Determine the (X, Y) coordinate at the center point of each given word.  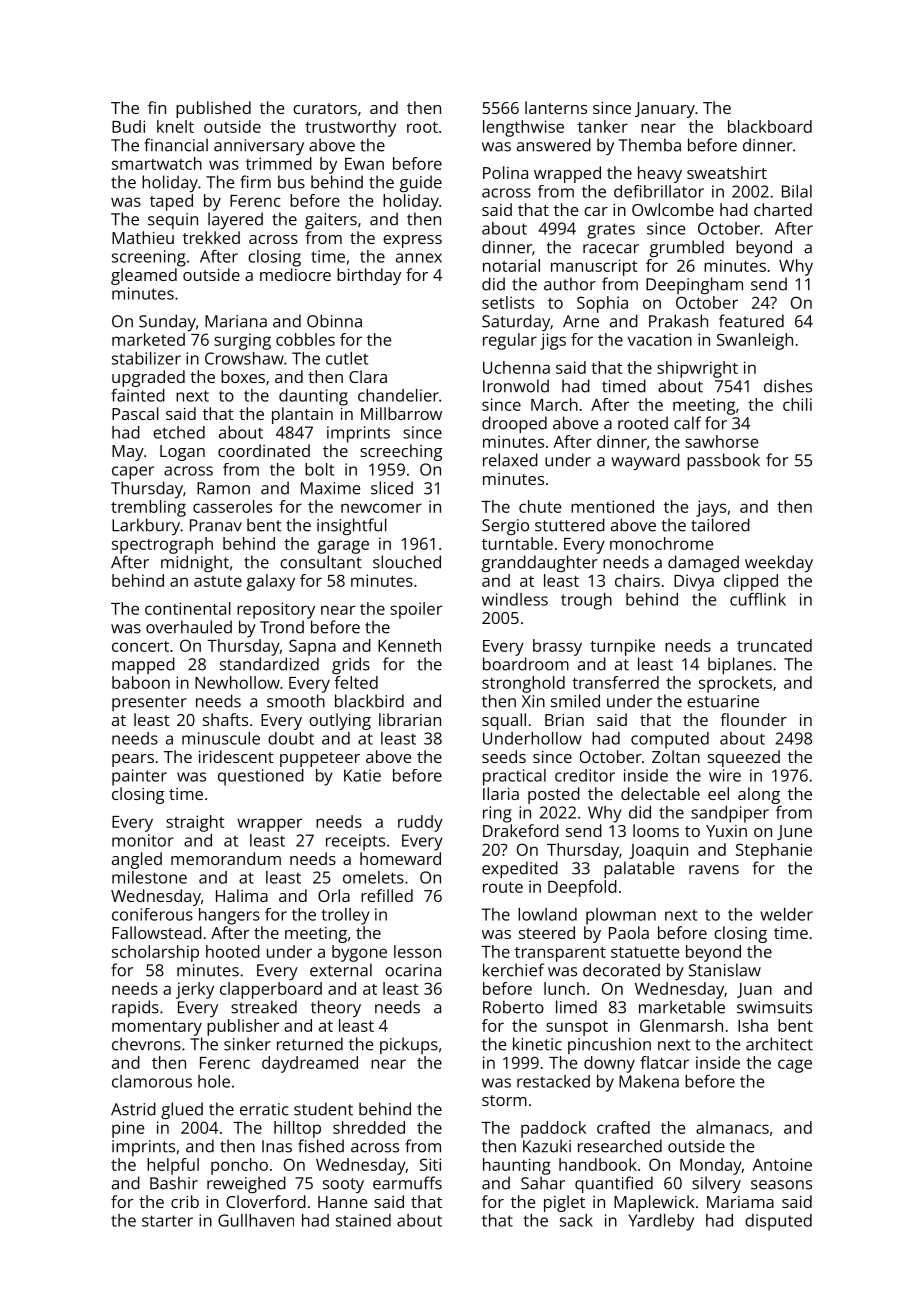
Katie (362, 775)
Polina (505, 172)
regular (510, 341)
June (794, 832)
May (128, 453)
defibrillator (659, 191)
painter (139, 777)
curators (325, 108)
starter (167, 1221)
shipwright (697, 369)
